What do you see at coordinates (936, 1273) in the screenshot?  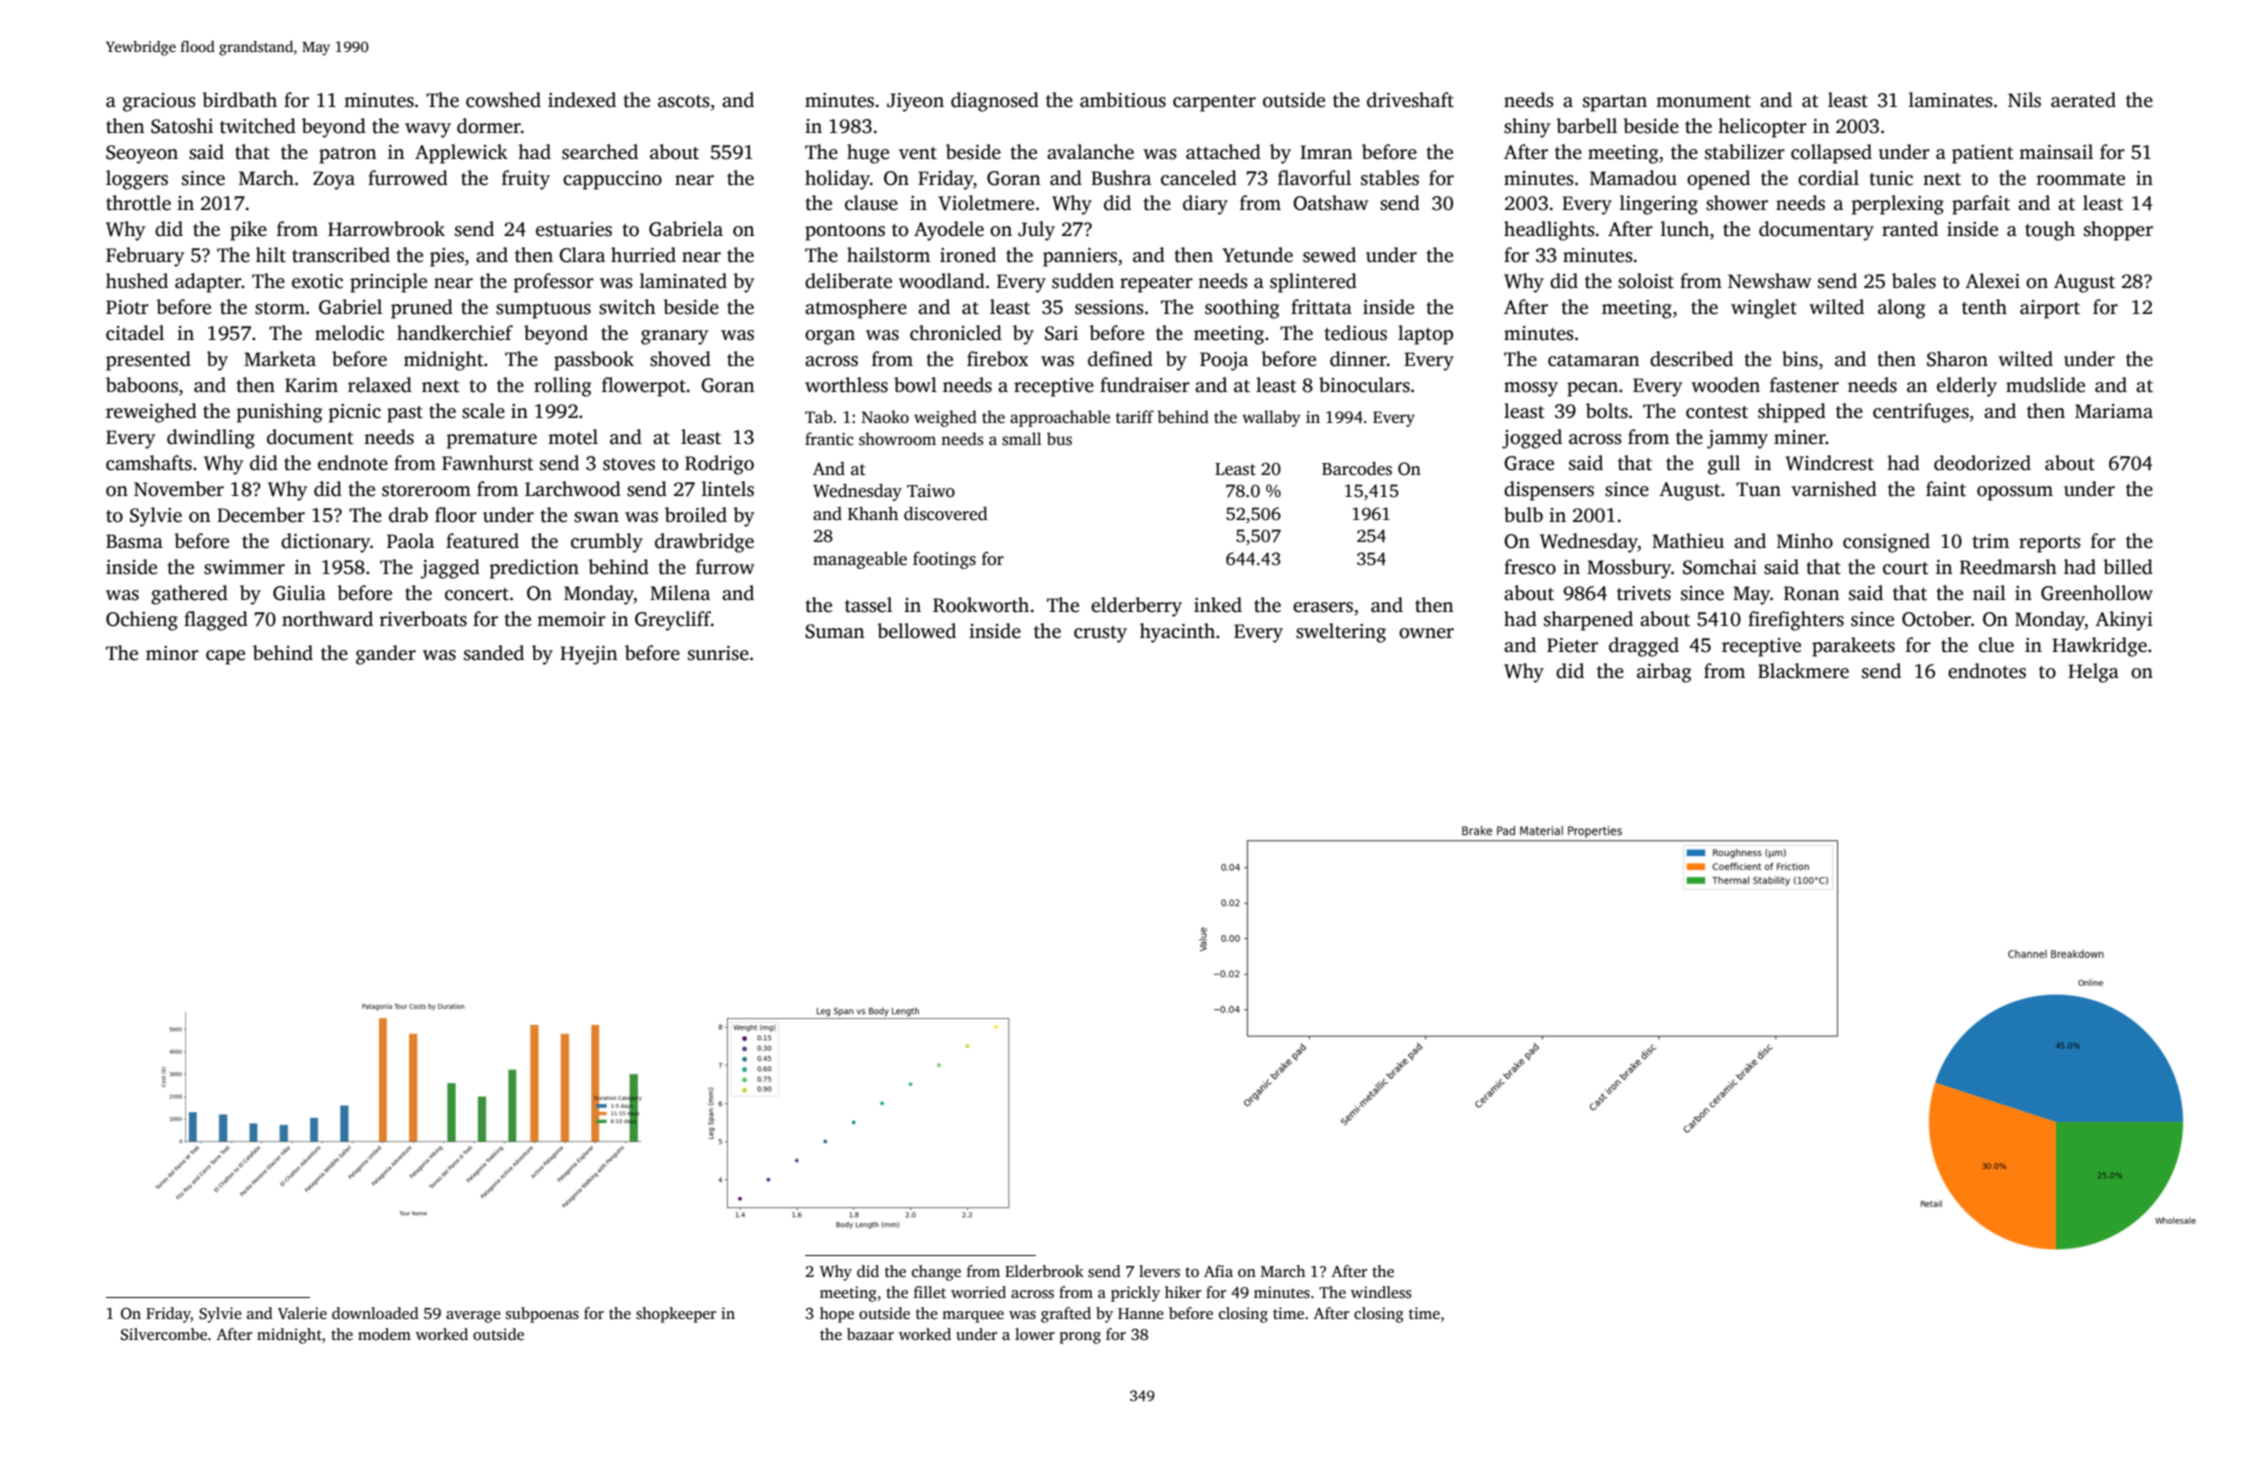 I see `change` at bounding box center [936, 1273].
